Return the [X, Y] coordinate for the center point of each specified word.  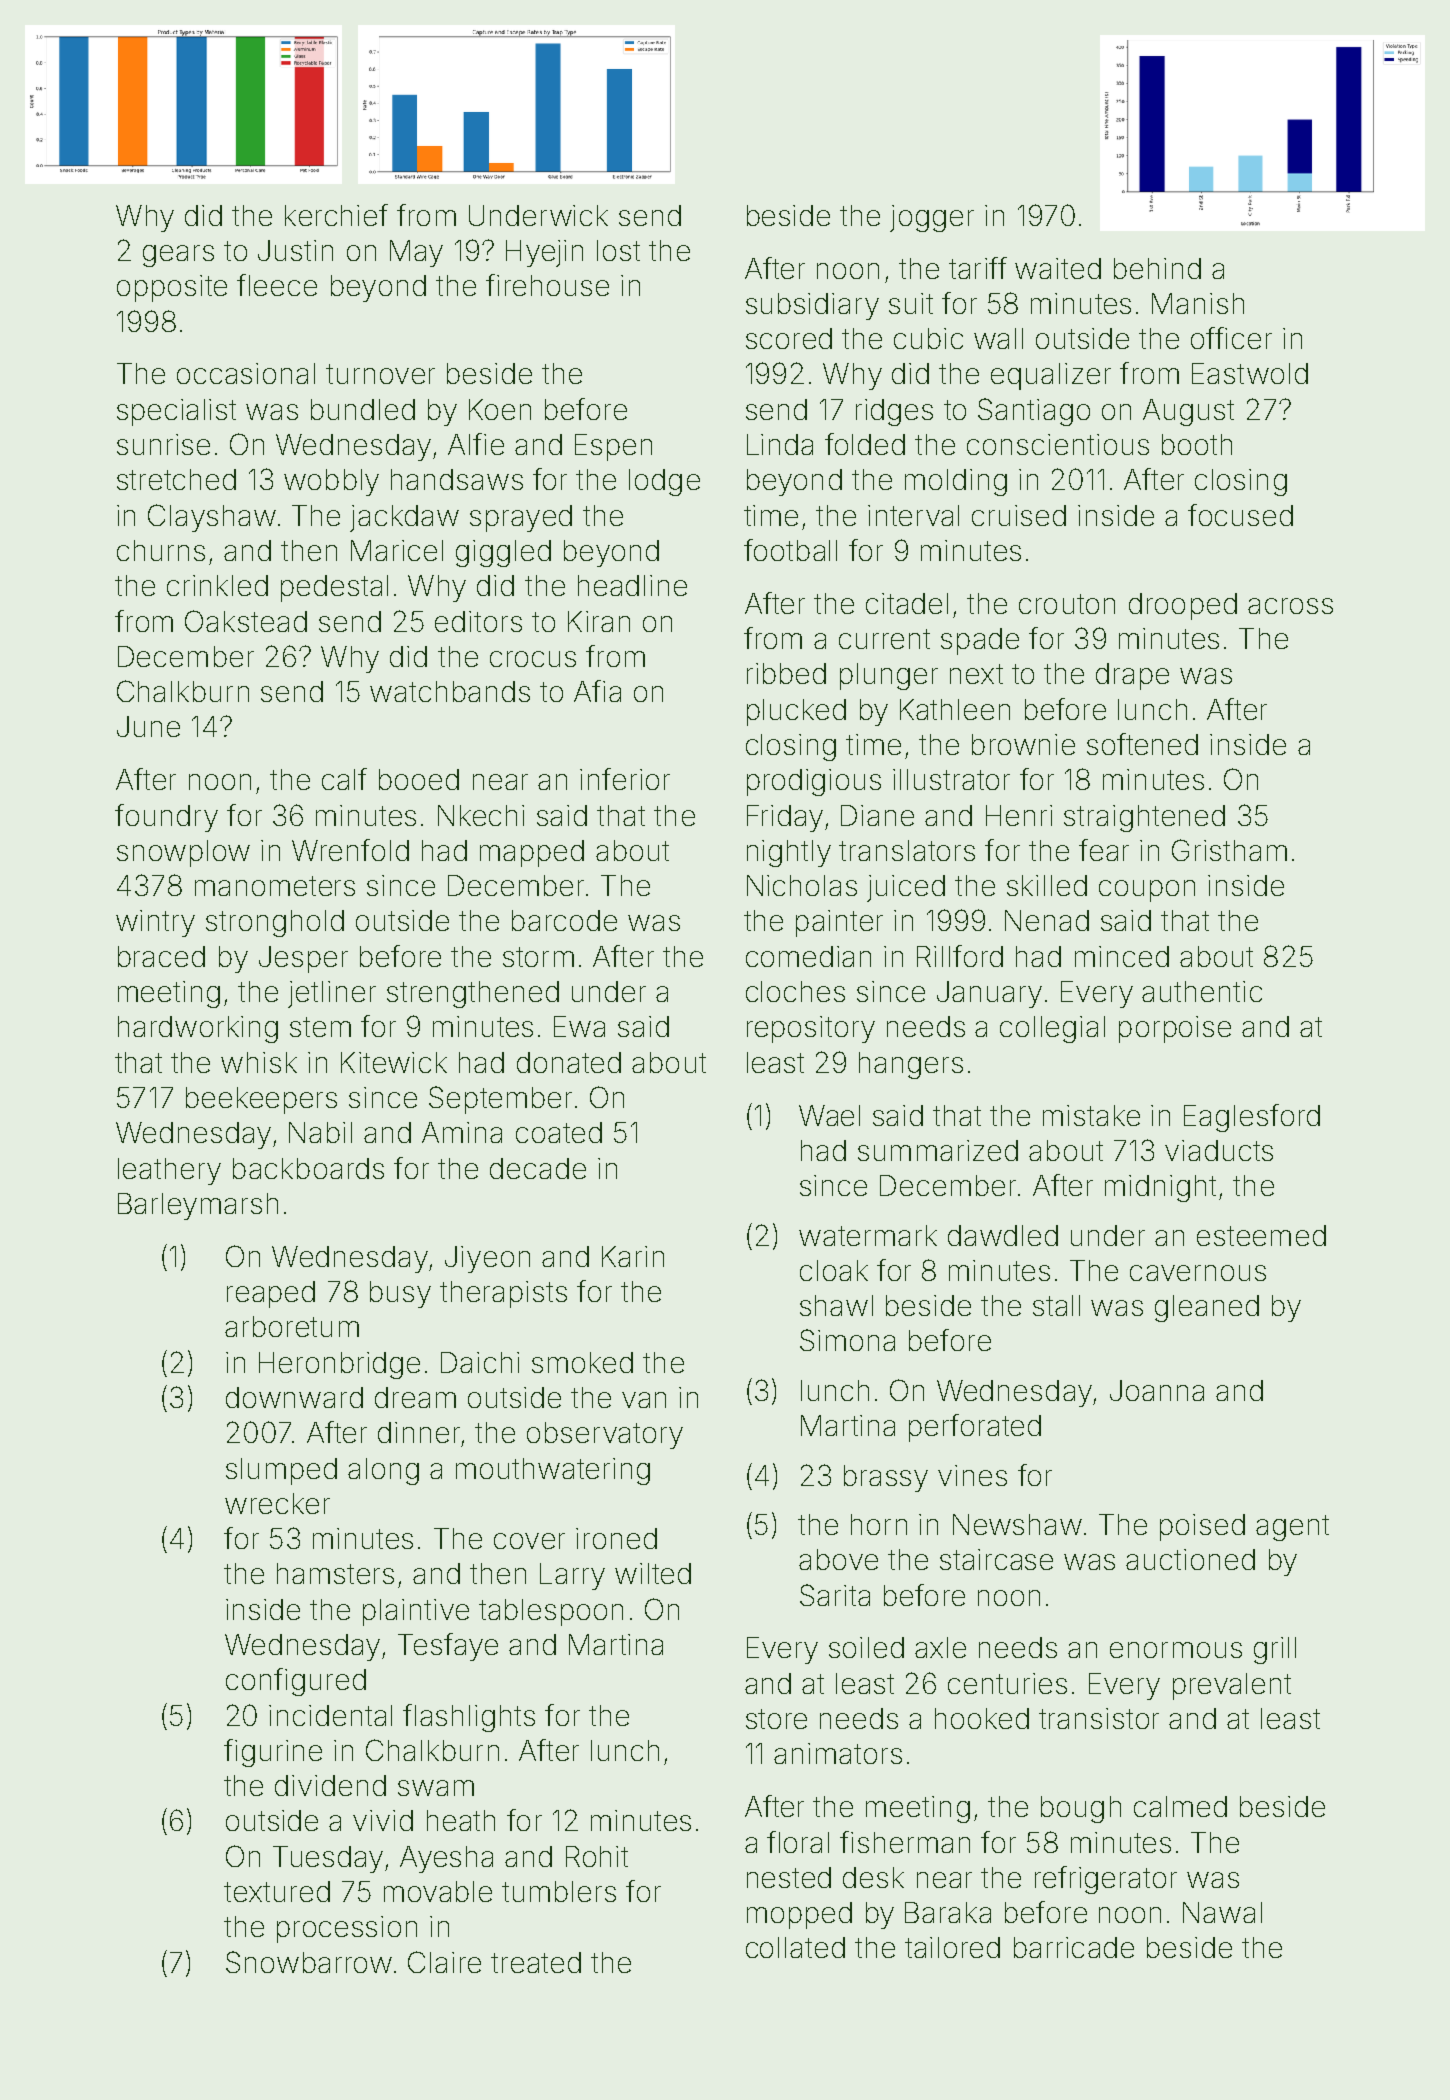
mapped [532, 853]
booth [1197, 444]
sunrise [163, 444]
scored [789, 338]
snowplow [183, 853]
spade [980, 641]
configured [296, 1682]
